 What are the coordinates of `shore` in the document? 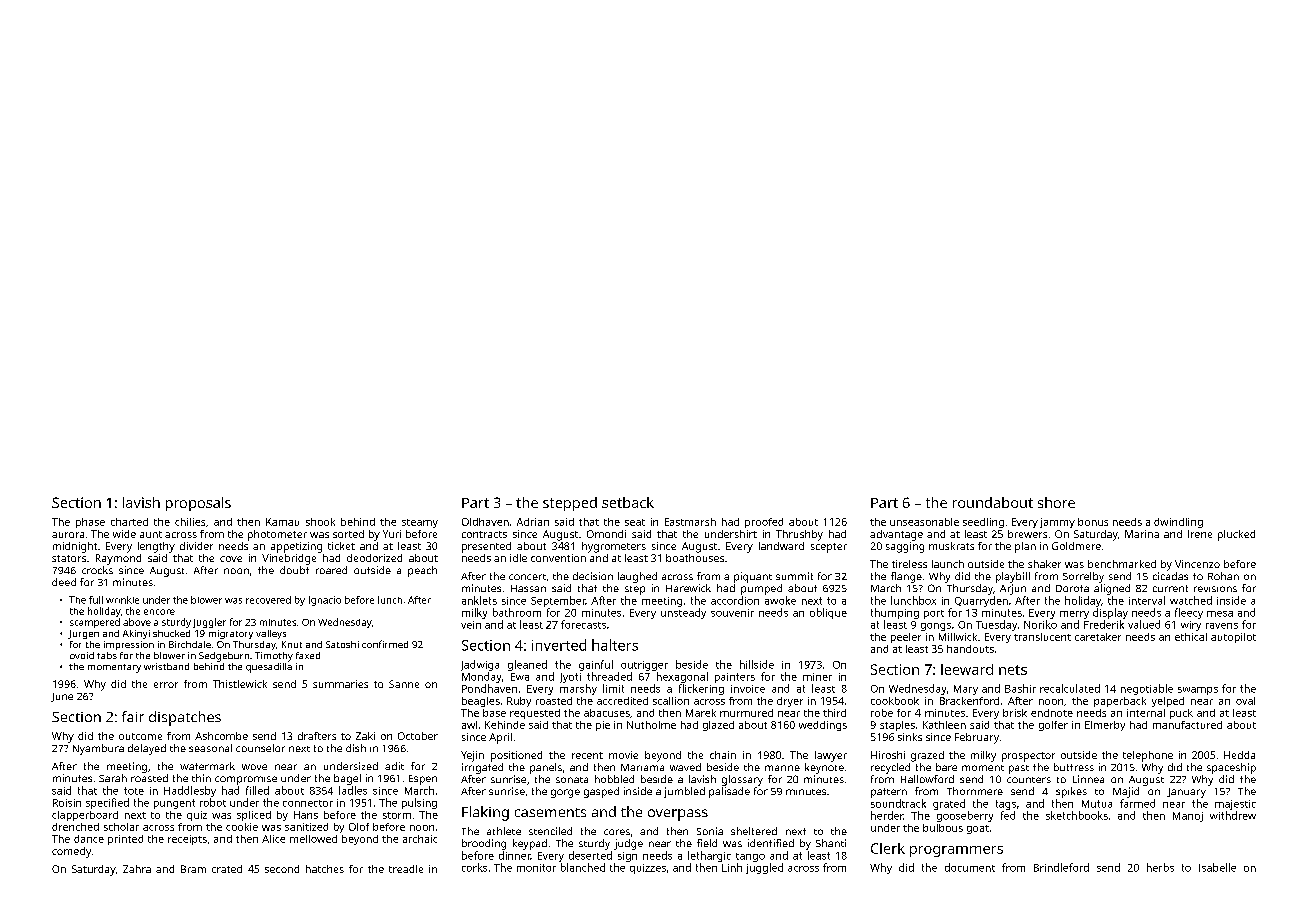 It's located at (1056, 502).
